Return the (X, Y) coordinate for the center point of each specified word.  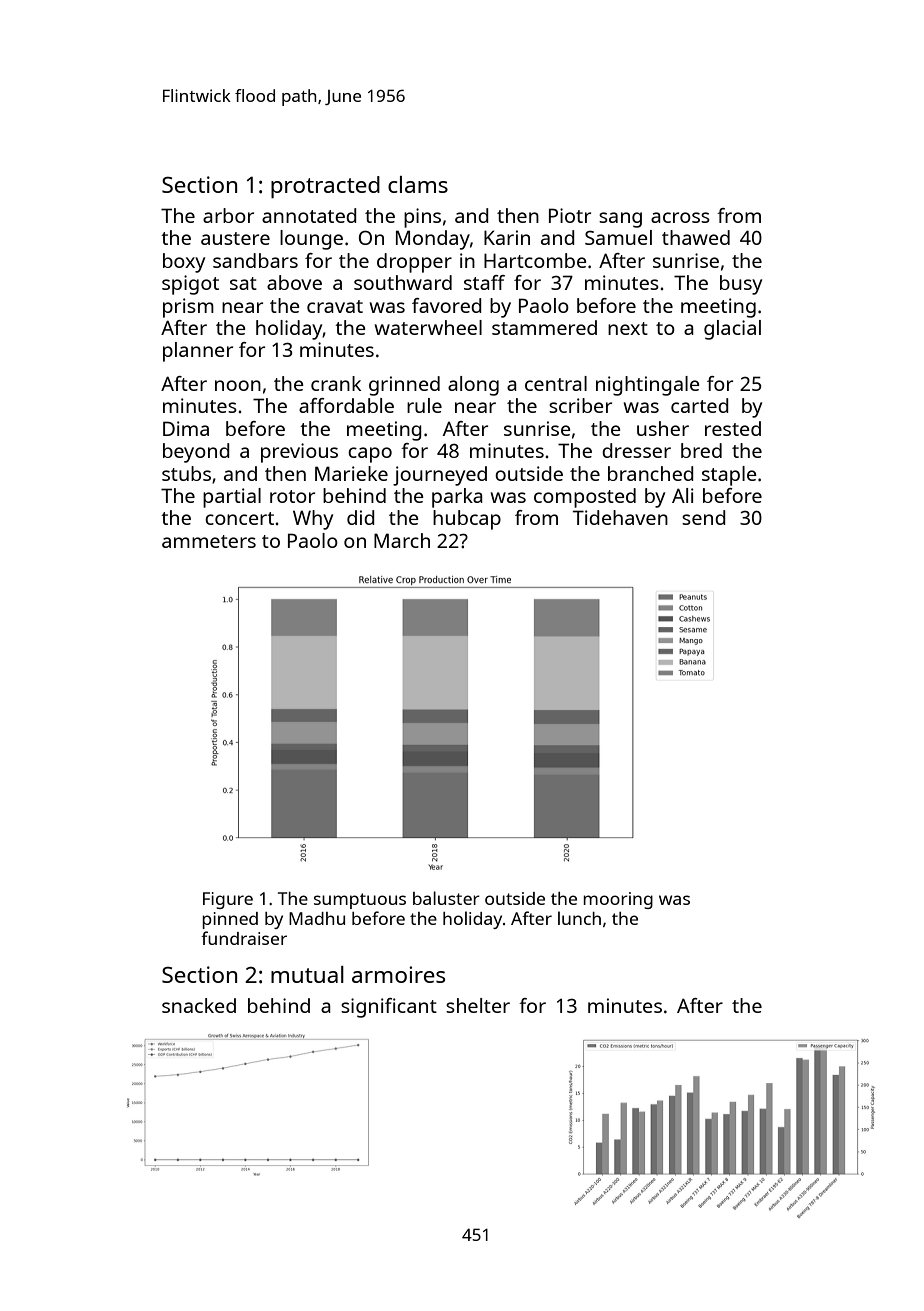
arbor (228, 215)
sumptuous (360, 901)
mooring (618, 900)
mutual (307, 974)
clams (418, 184)
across (680, 217)
